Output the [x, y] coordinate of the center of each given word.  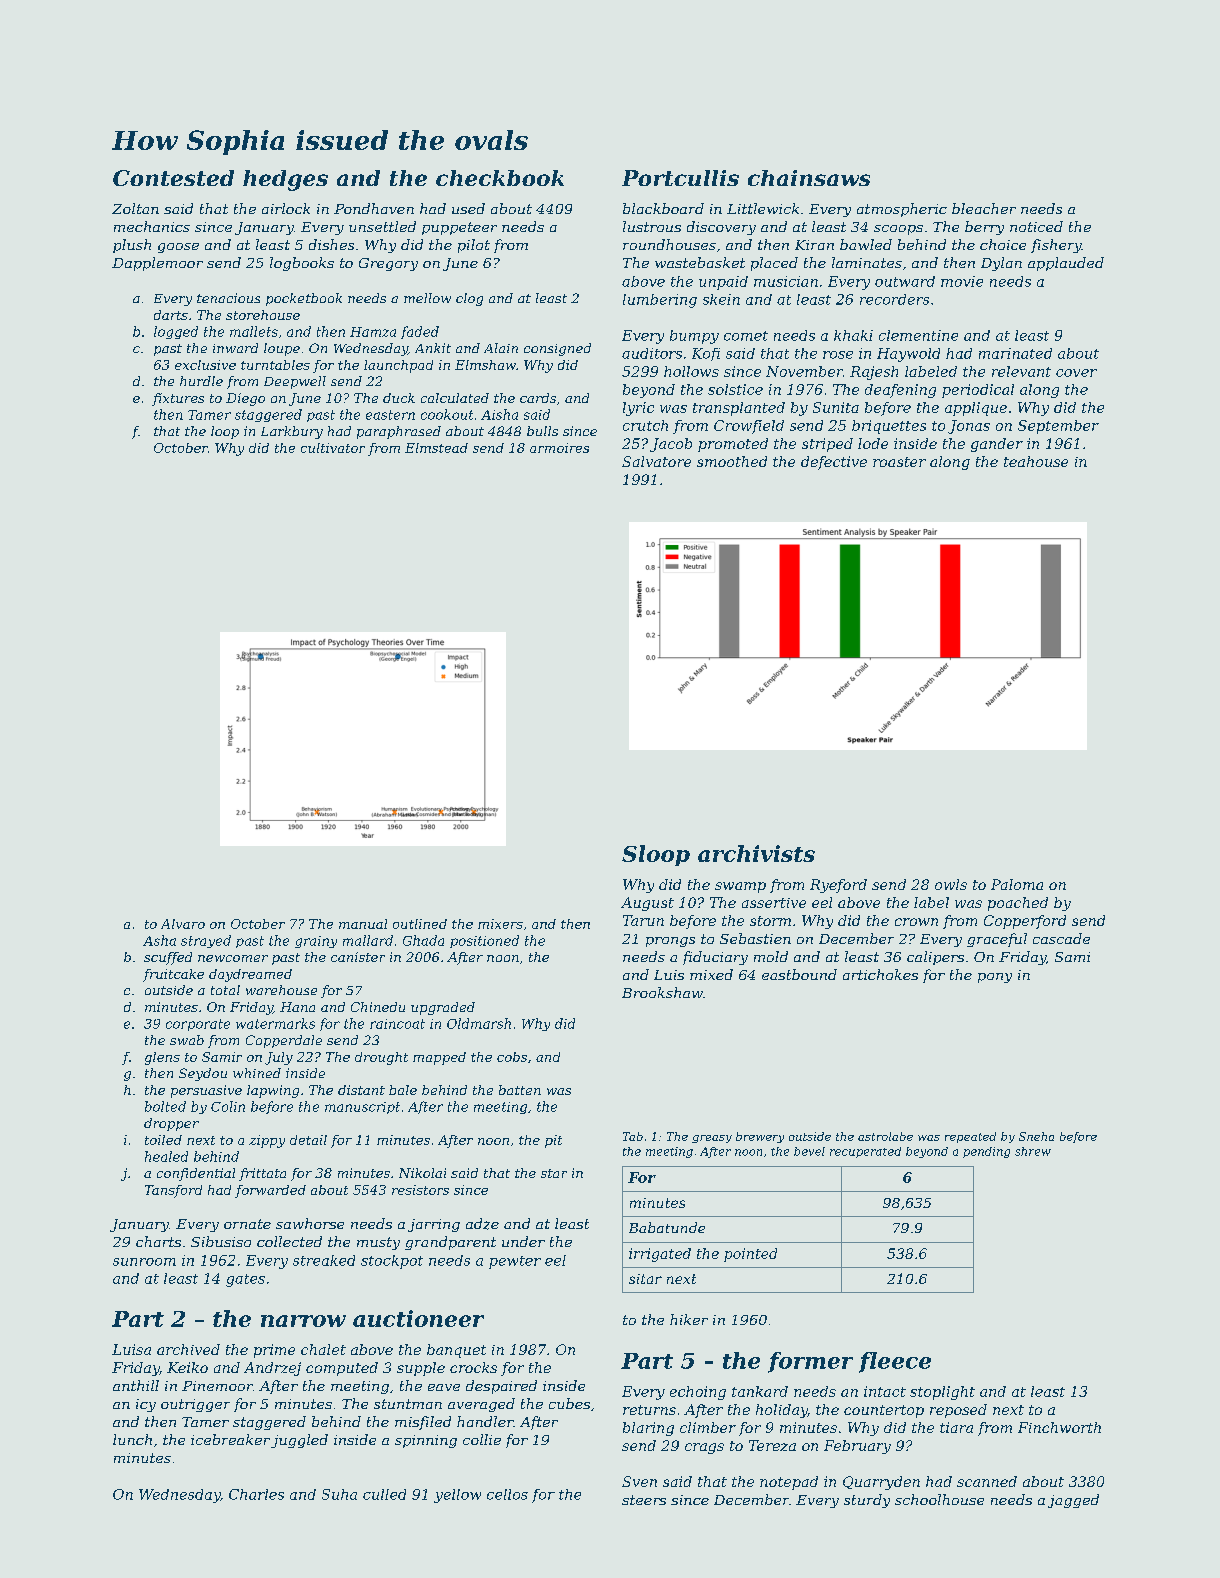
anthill [136, 1385]
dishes [331, 244]
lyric [638, 409]
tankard [760, 1391]
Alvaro [183, 924]
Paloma [1017, 884]
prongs [670, 942]
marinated [1015, 353]
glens [162, 1058]
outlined [420, 924]
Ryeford [838, 886]
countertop [884, 1411]
